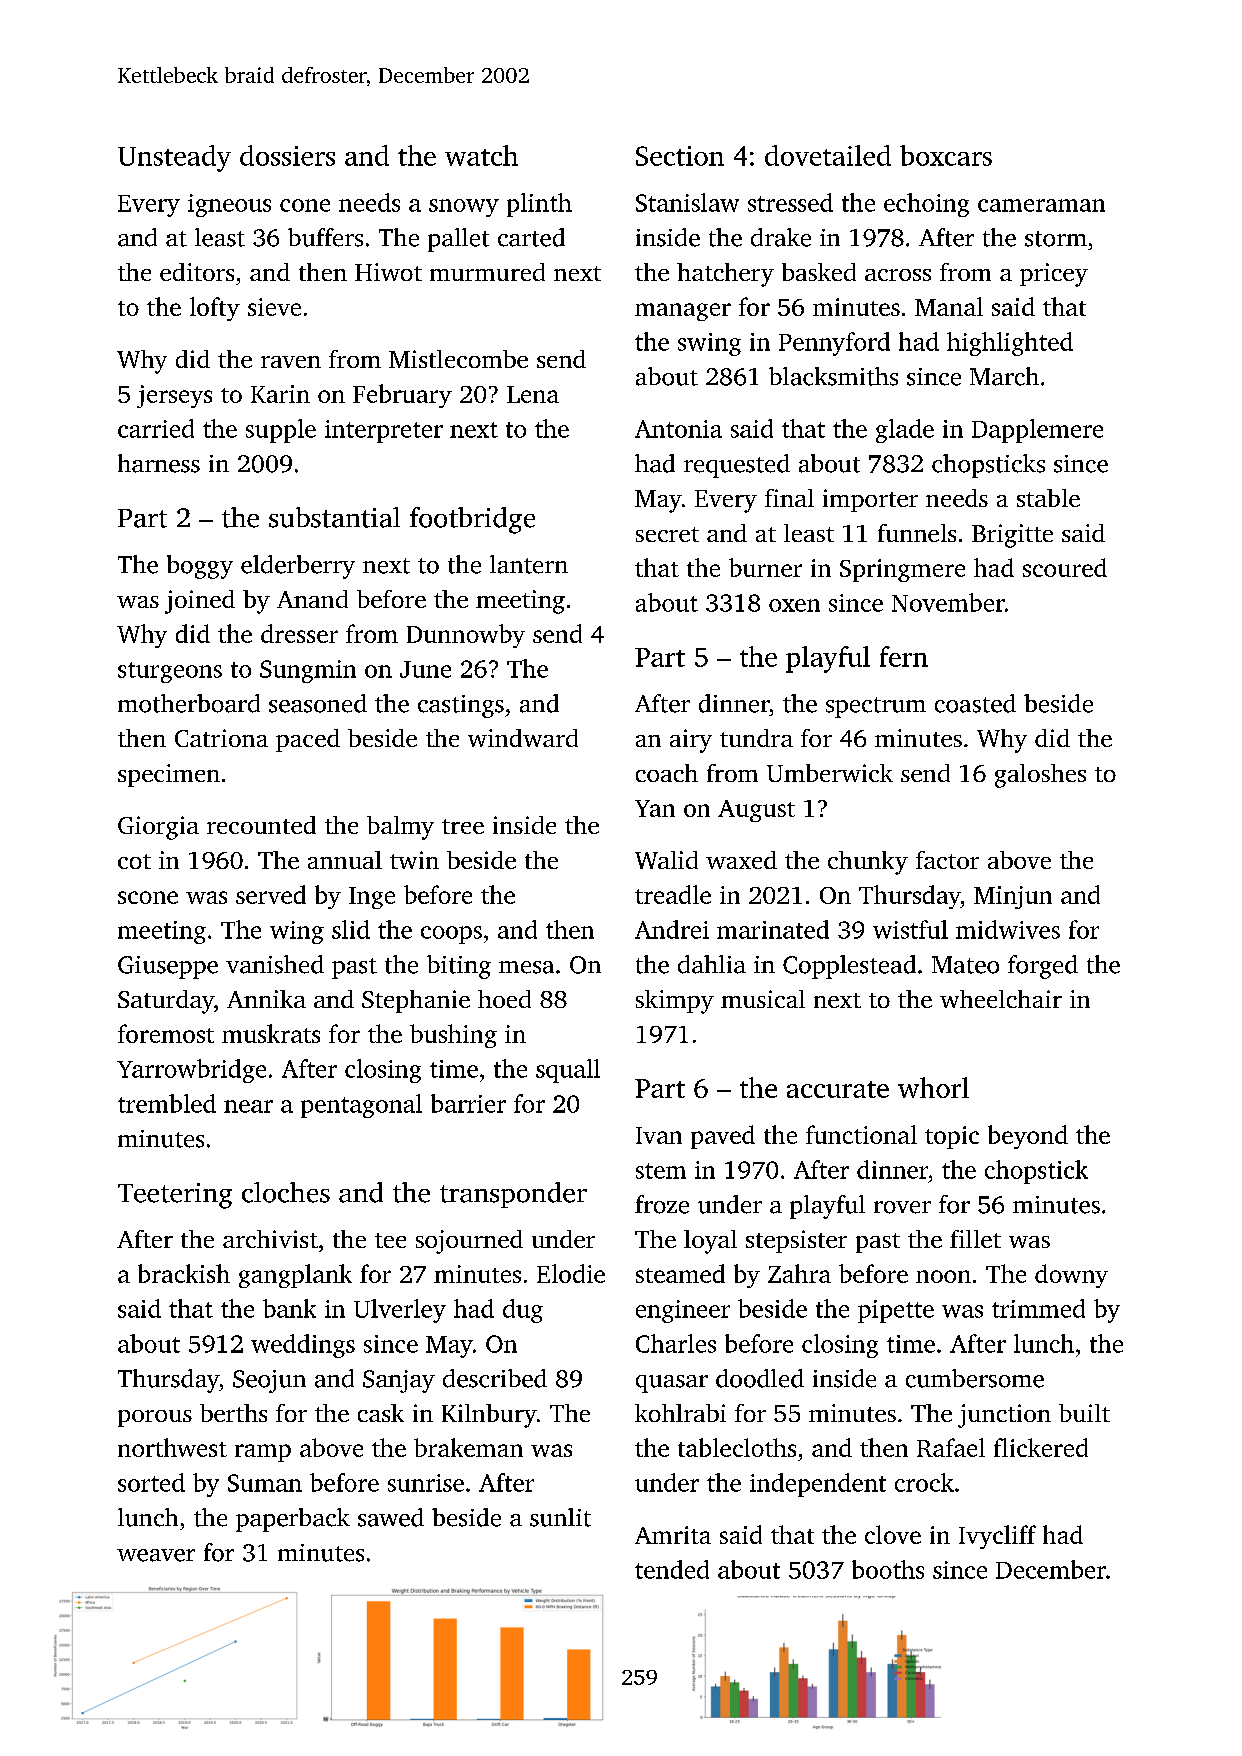 The width and height of the page is (1242, 1756). I want to click on dug, so click(523, 1311).
